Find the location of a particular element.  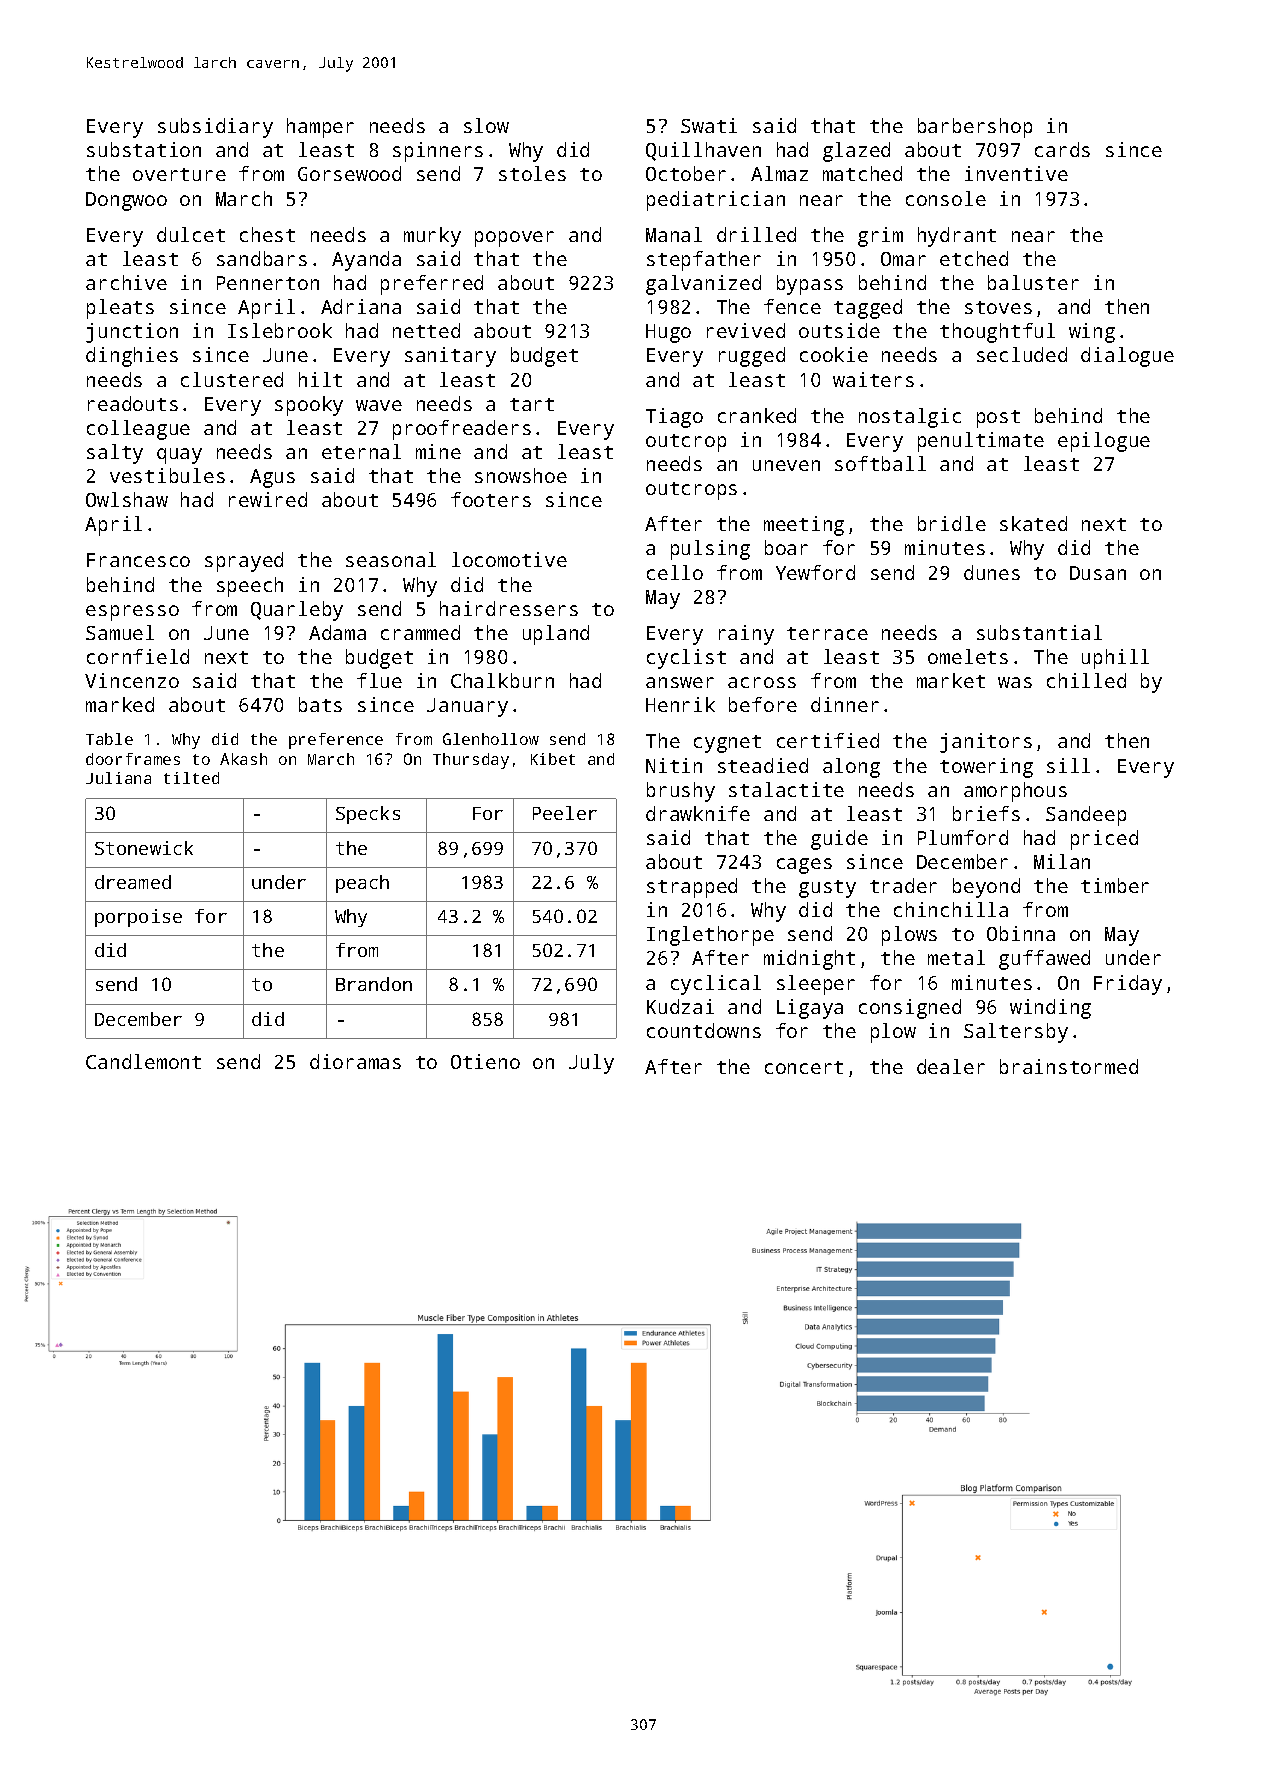

hilt is located at coordinates (320, 379).
